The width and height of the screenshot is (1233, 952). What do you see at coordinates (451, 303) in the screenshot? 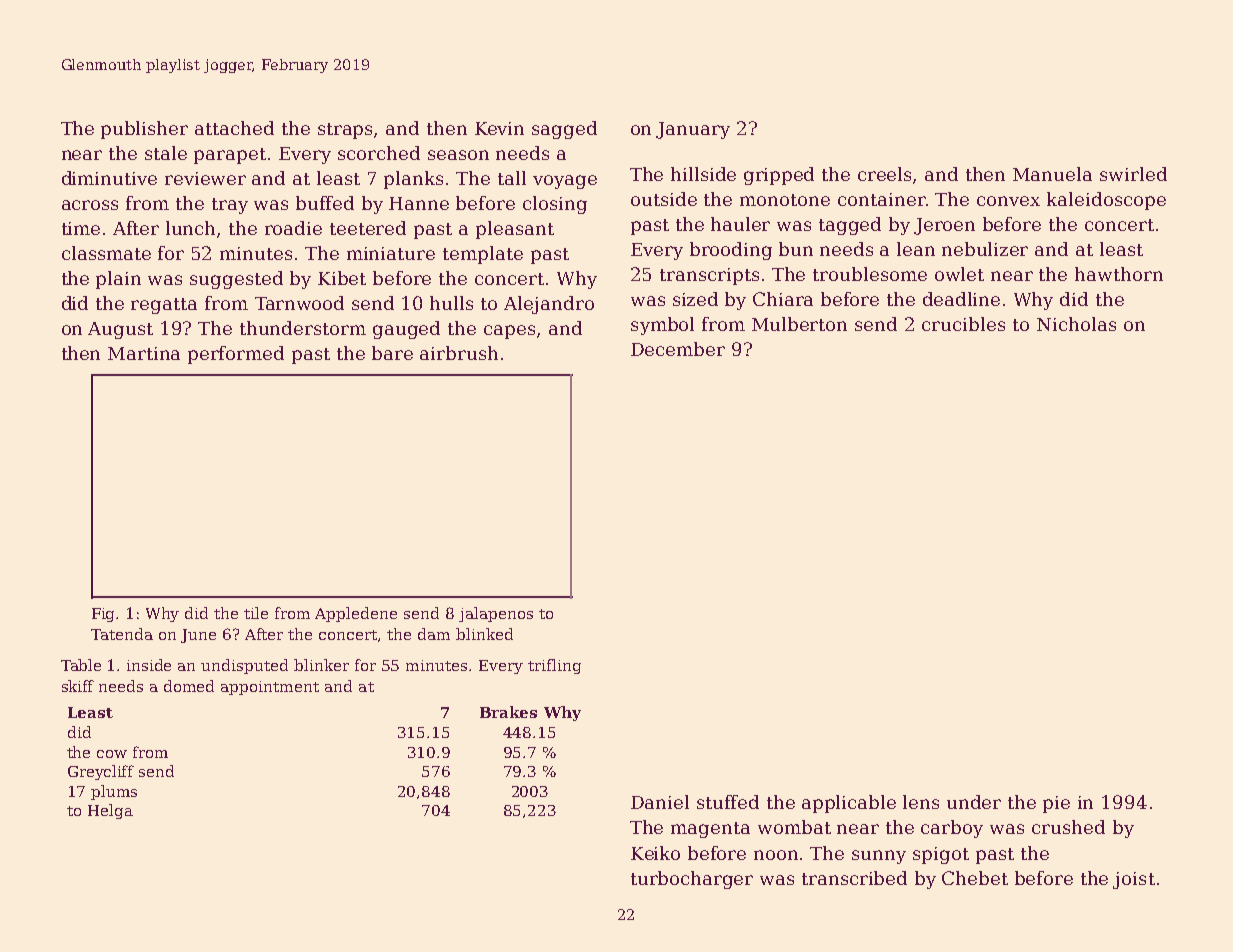
I see `hulls` at bounding box center [451, 303].
